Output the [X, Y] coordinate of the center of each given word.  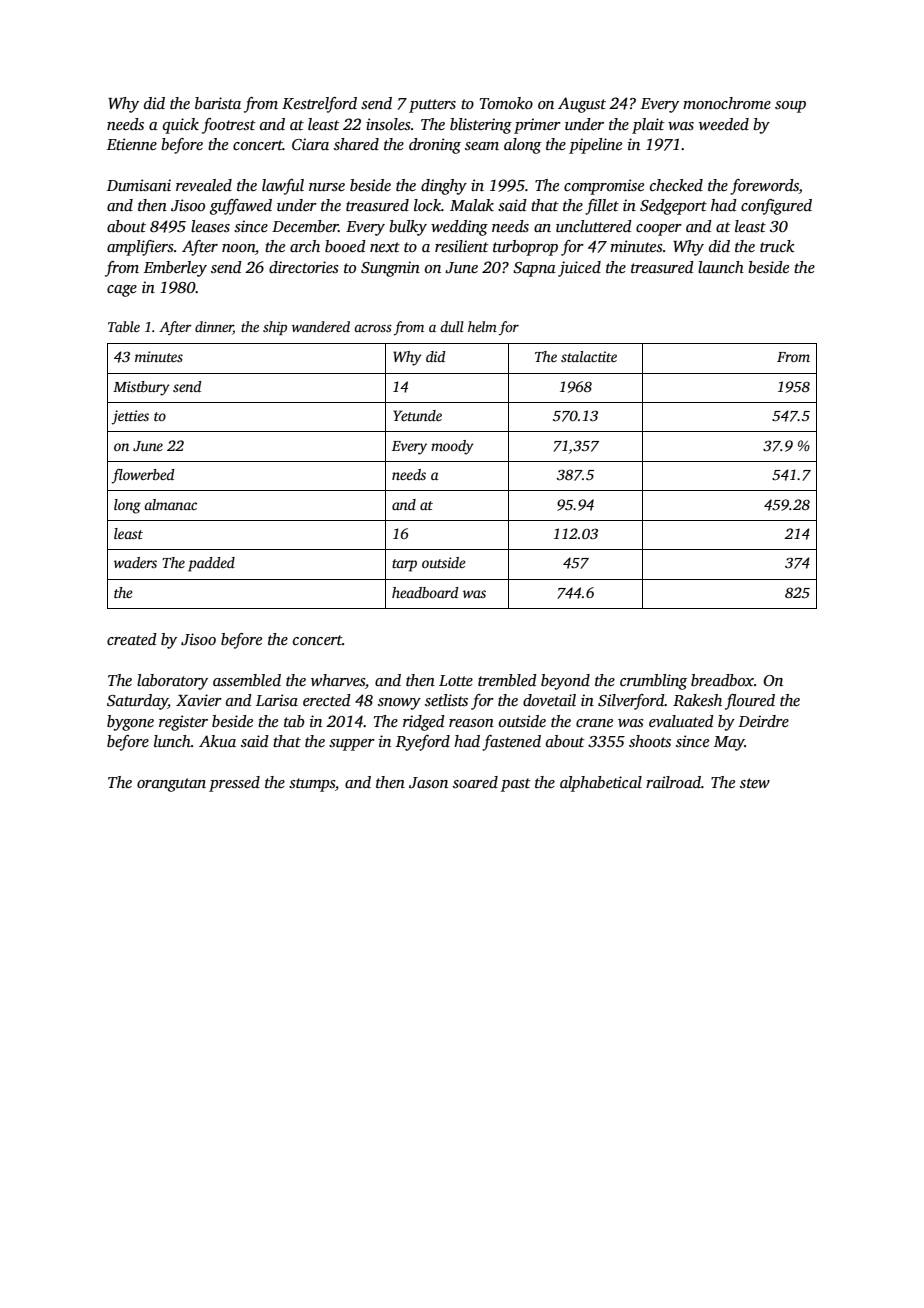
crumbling [653, 682]
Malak [472, 205]
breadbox [722, 680]
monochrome [727, 103]
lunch [172, 741]
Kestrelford [319, 105]
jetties [130, 417]
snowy [399, 704]
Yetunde [417, 415]
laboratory [172, 682]
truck [777, 246]
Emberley [175, 269]
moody [452, 447]
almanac [170, 504]
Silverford [631, 702]
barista [218, 103]
